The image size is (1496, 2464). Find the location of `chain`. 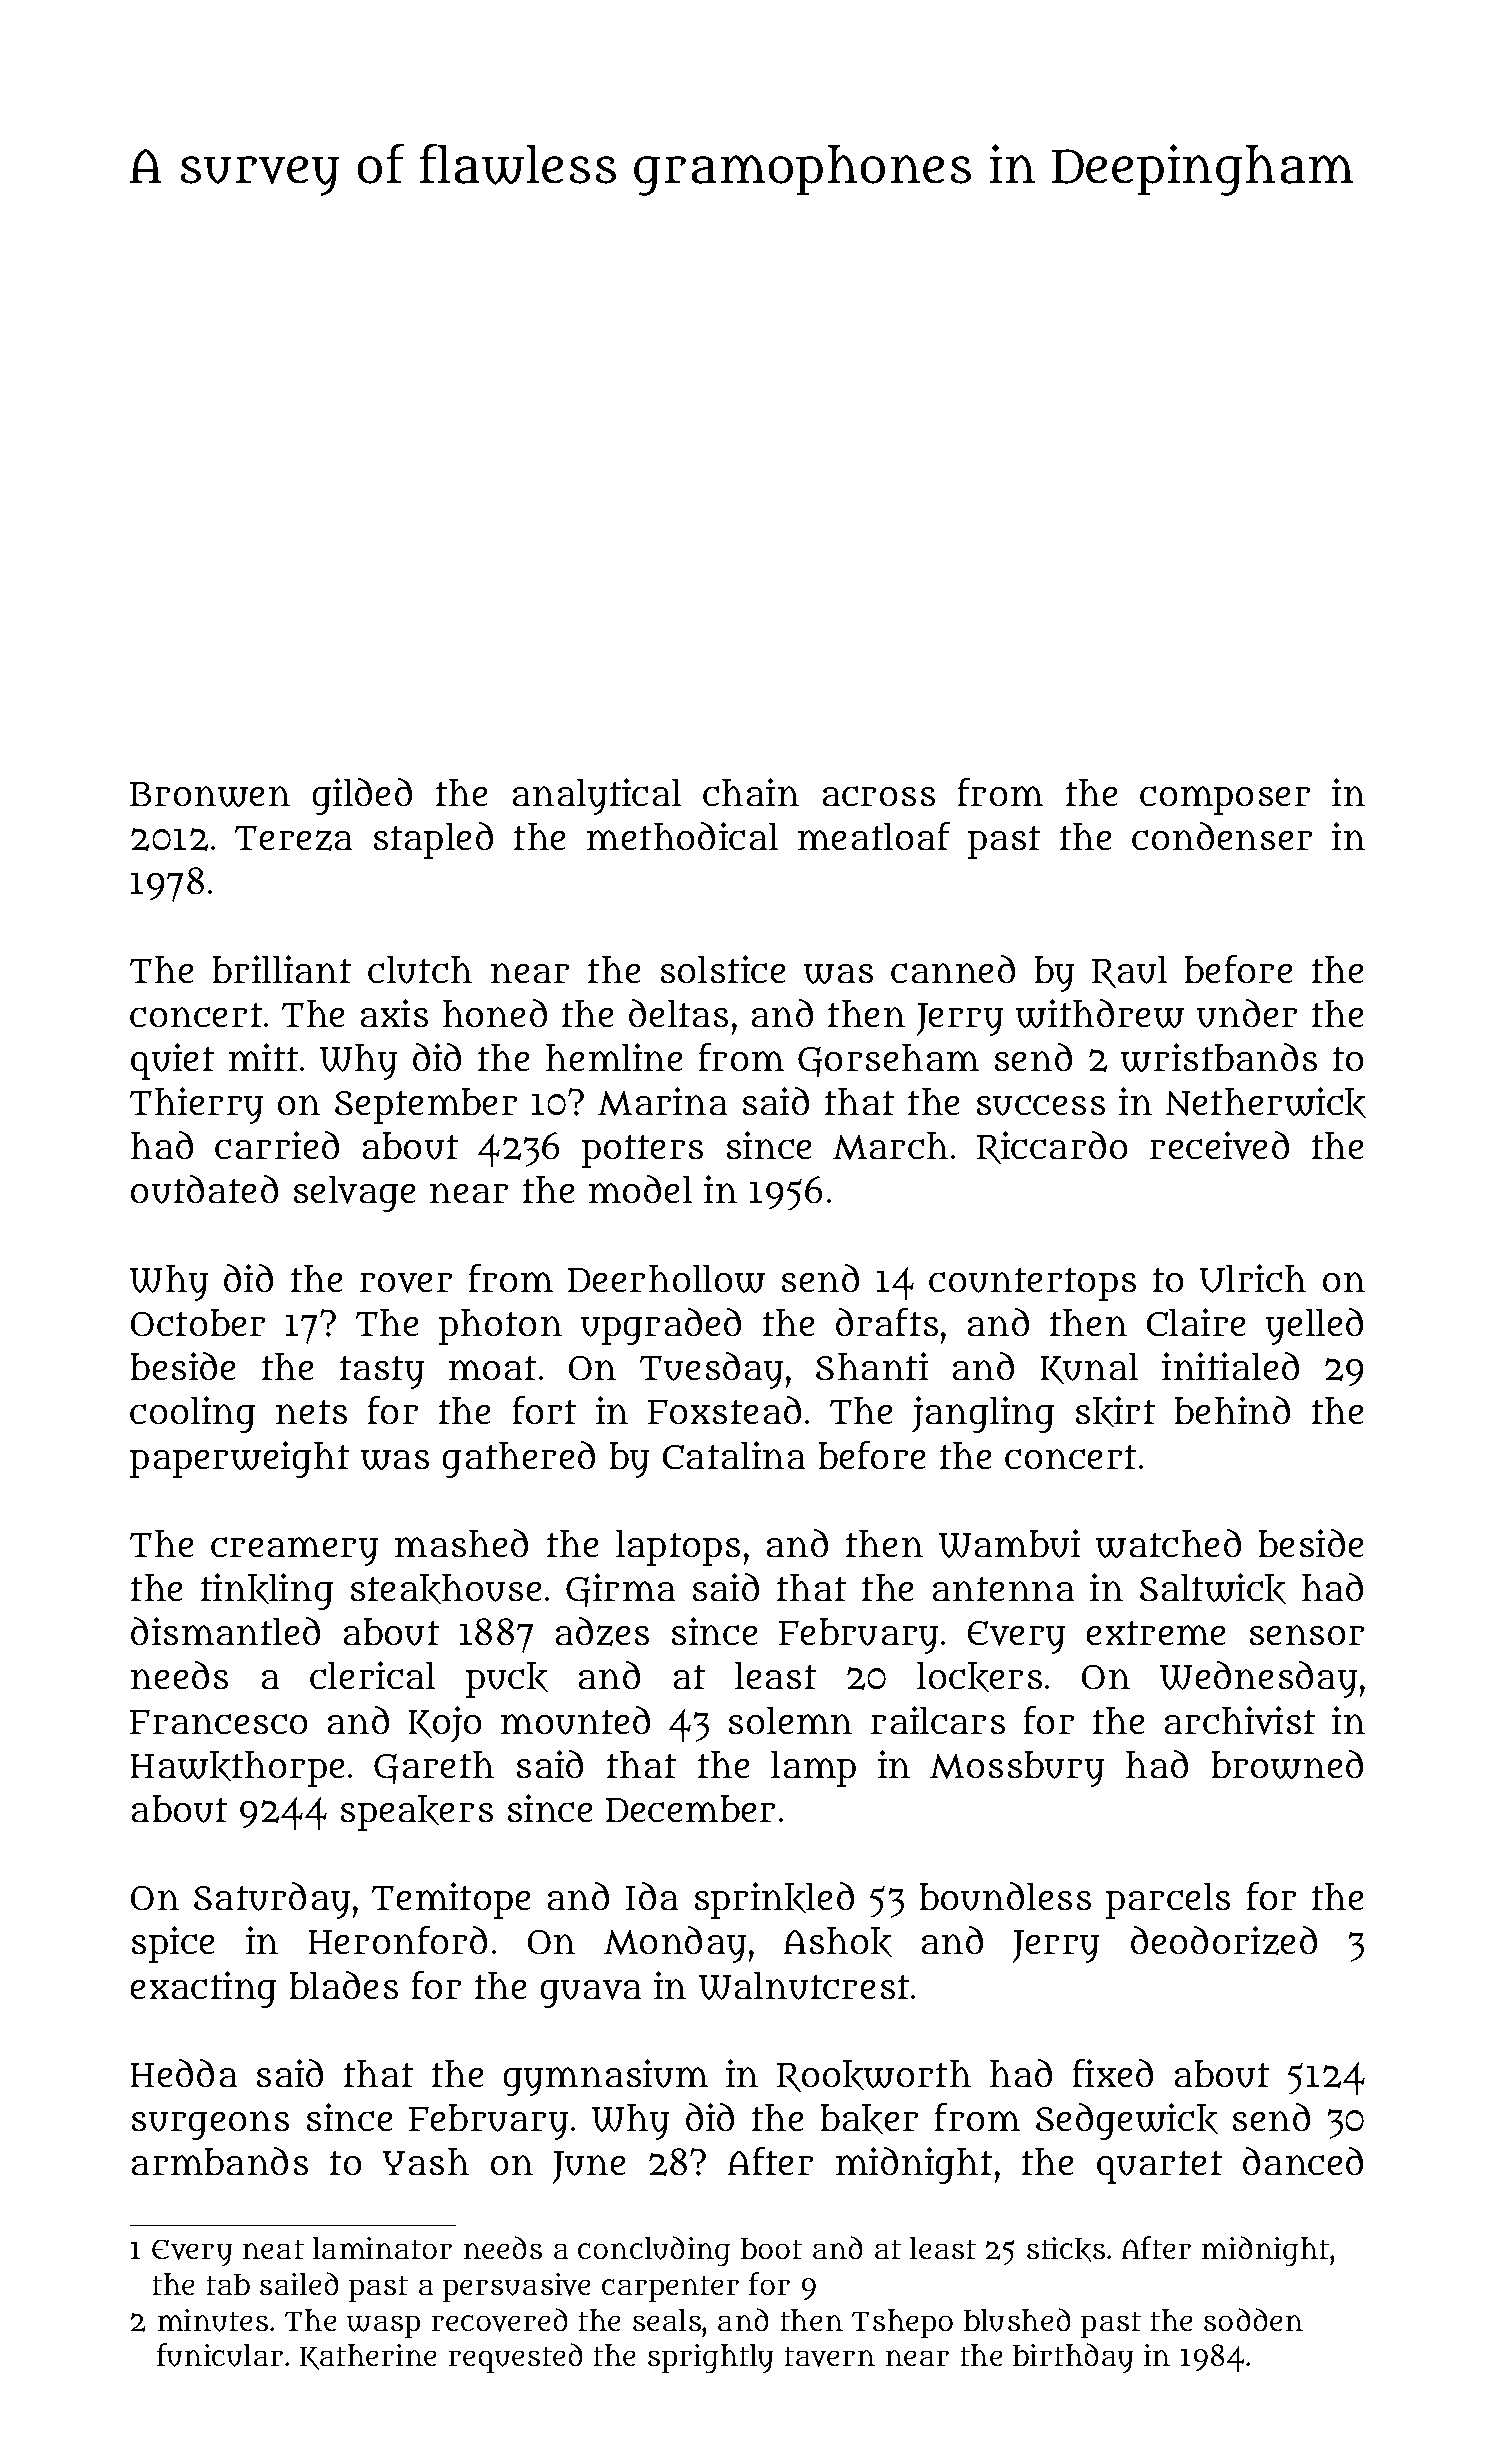

chain is located at coordinates (751, 792).
